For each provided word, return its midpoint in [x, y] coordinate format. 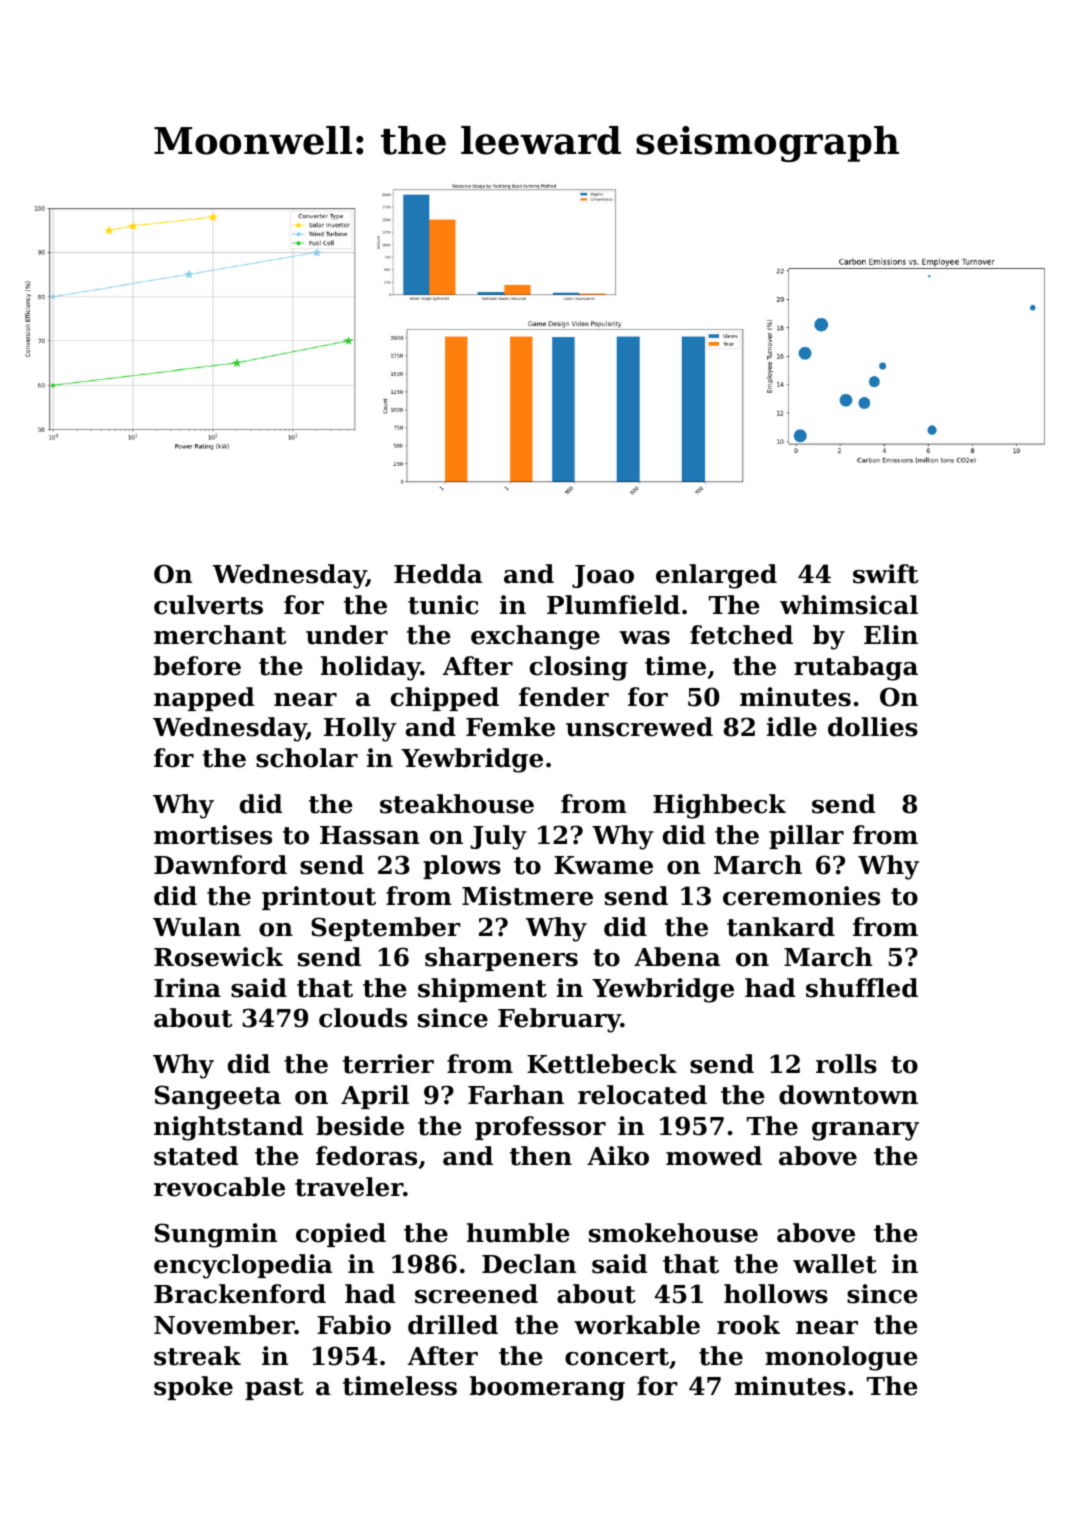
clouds [363, 1018]
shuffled [862, 988]
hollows [776, 1294]
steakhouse [457, 804]
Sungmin [216, 1235]
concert [617, 1357]
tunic [443, 605]
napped [204, 699]
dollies [873, 727]
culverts [208, 605]
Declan [529, 1264]
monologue [841, 1358]
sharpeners [501, 959]
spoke [193, 1388]
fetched [741, 635]
